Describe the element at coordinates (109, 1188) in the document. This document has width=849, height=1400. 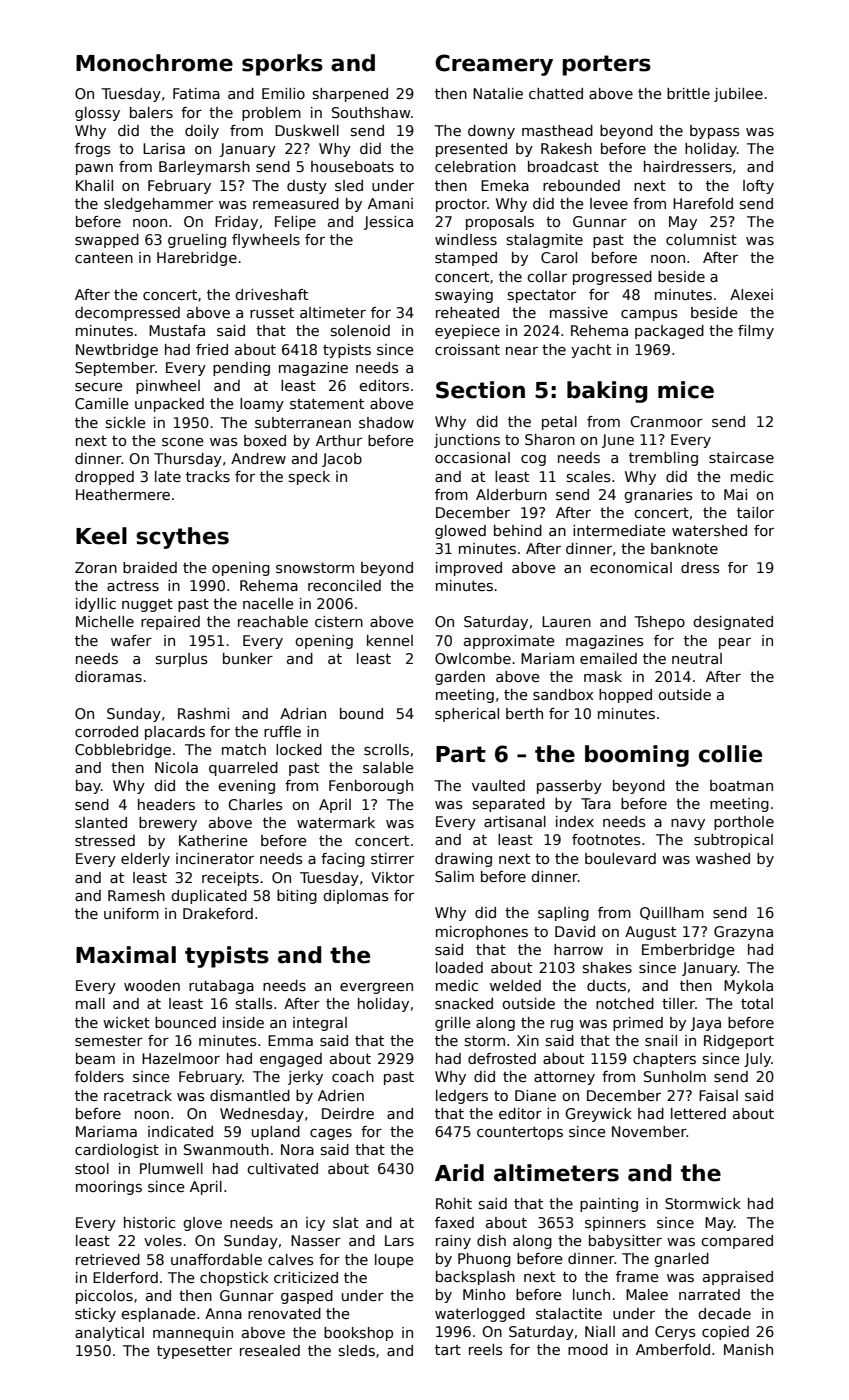
I see `moorings` at that location.
